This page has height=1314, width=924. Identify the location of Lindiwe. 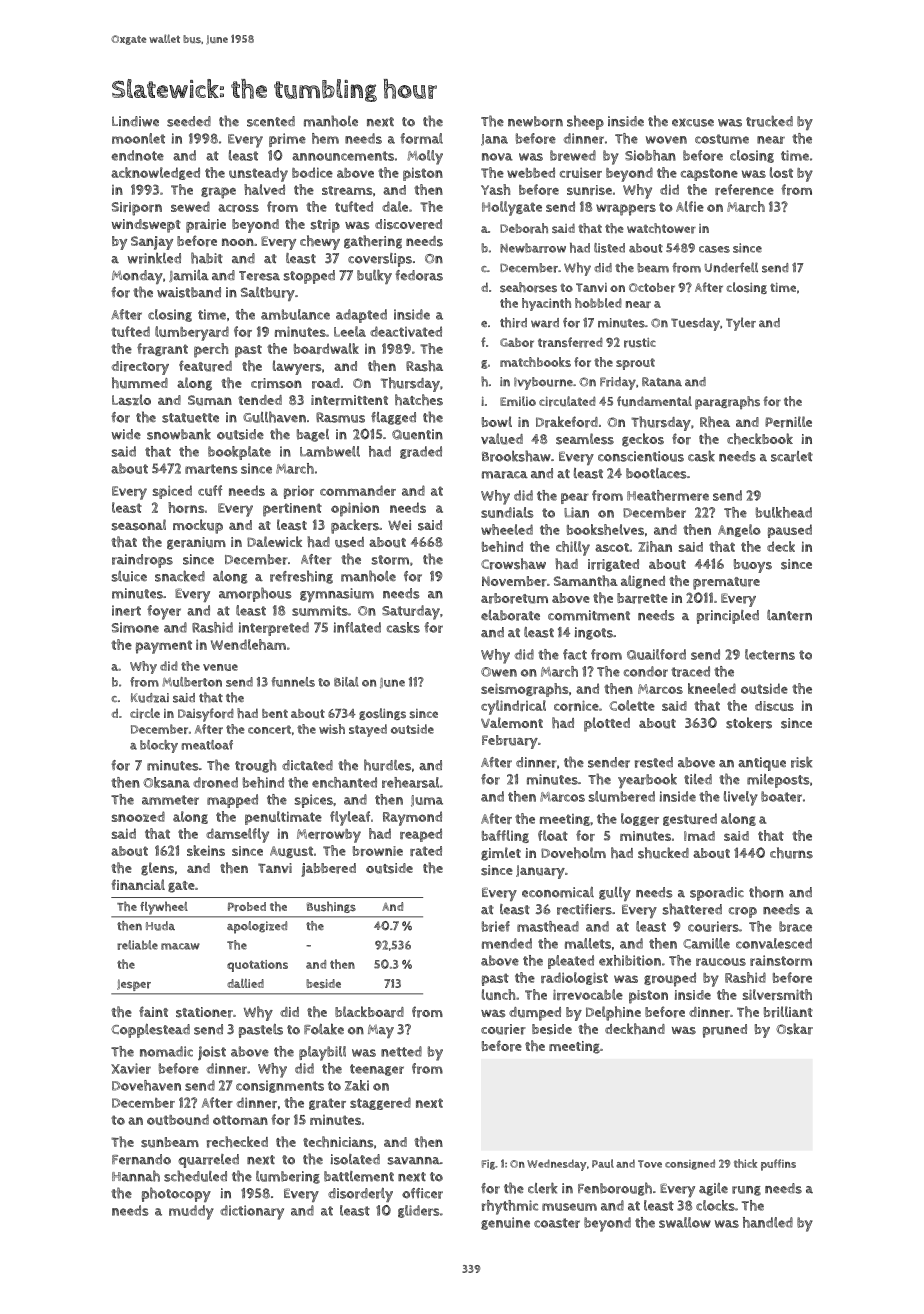
(135, 121).
